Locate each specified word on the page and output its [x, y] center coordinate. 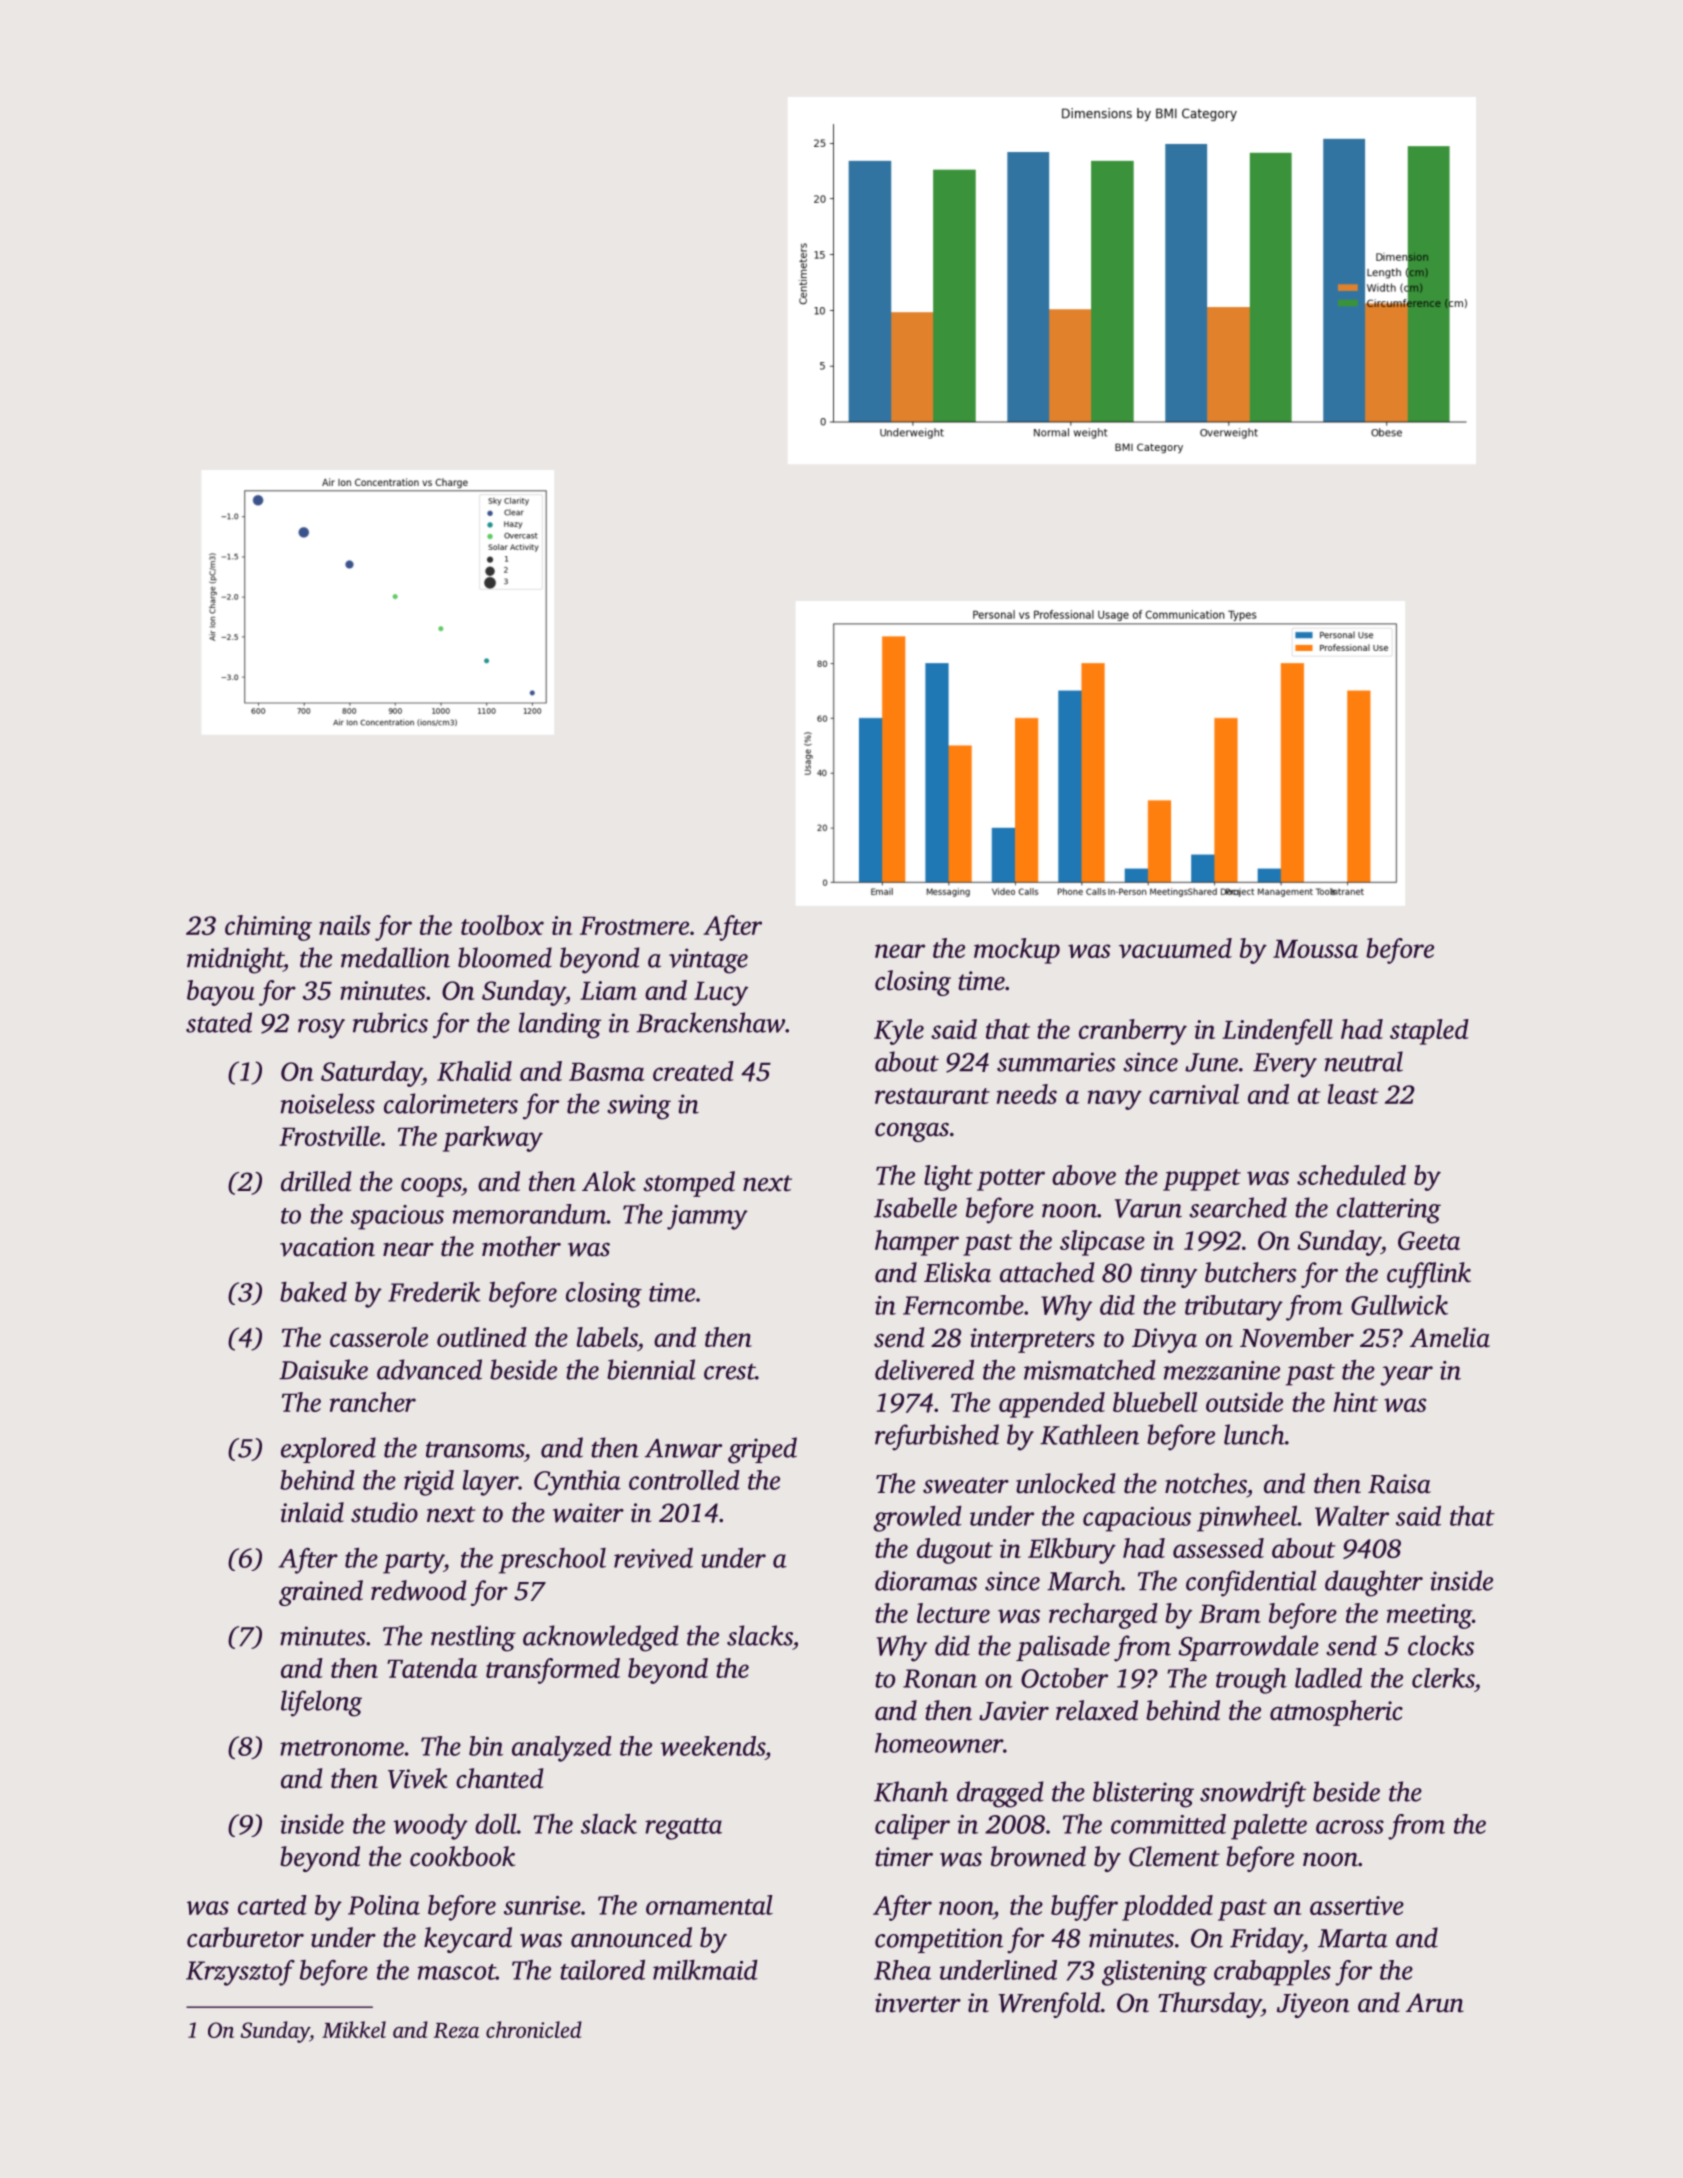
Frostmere [634, 926]
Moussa [1315, 949]
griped [762, 1450]
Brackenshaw [710, 1022]
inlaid [312, 1512]
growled [917, 1519]
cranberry [1133, 1032]
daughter [1374, 1583]
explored [328, 1450]
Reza [456, 2030]
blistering [1143, 1794]
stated [219, 1022]
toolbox [502, 925]
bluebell [1155, 1402]
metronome [342, 1748]
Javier [1014, 1711]
